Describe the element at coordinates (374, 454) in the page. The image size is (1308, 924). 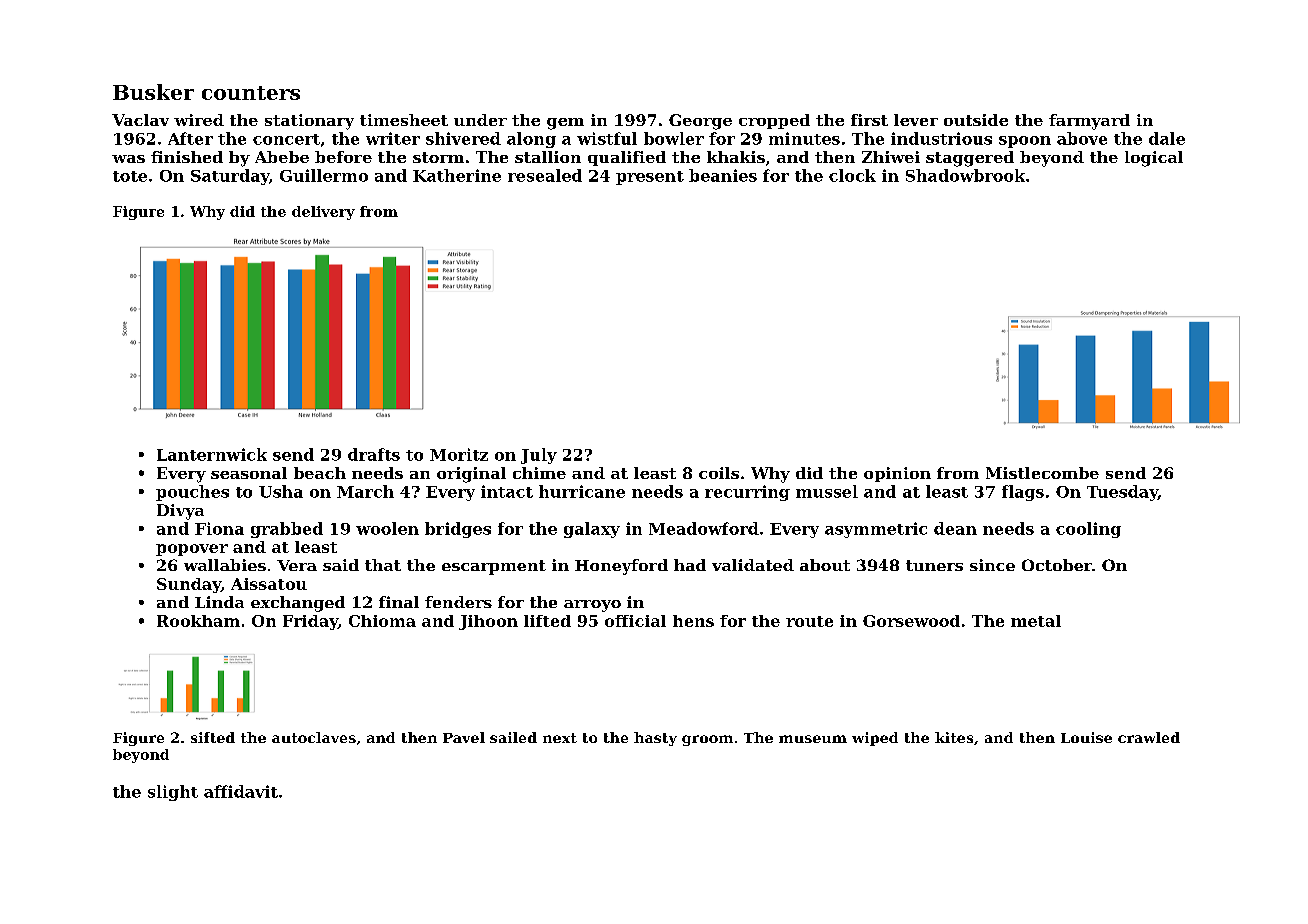
I see `drafts` at that location.
